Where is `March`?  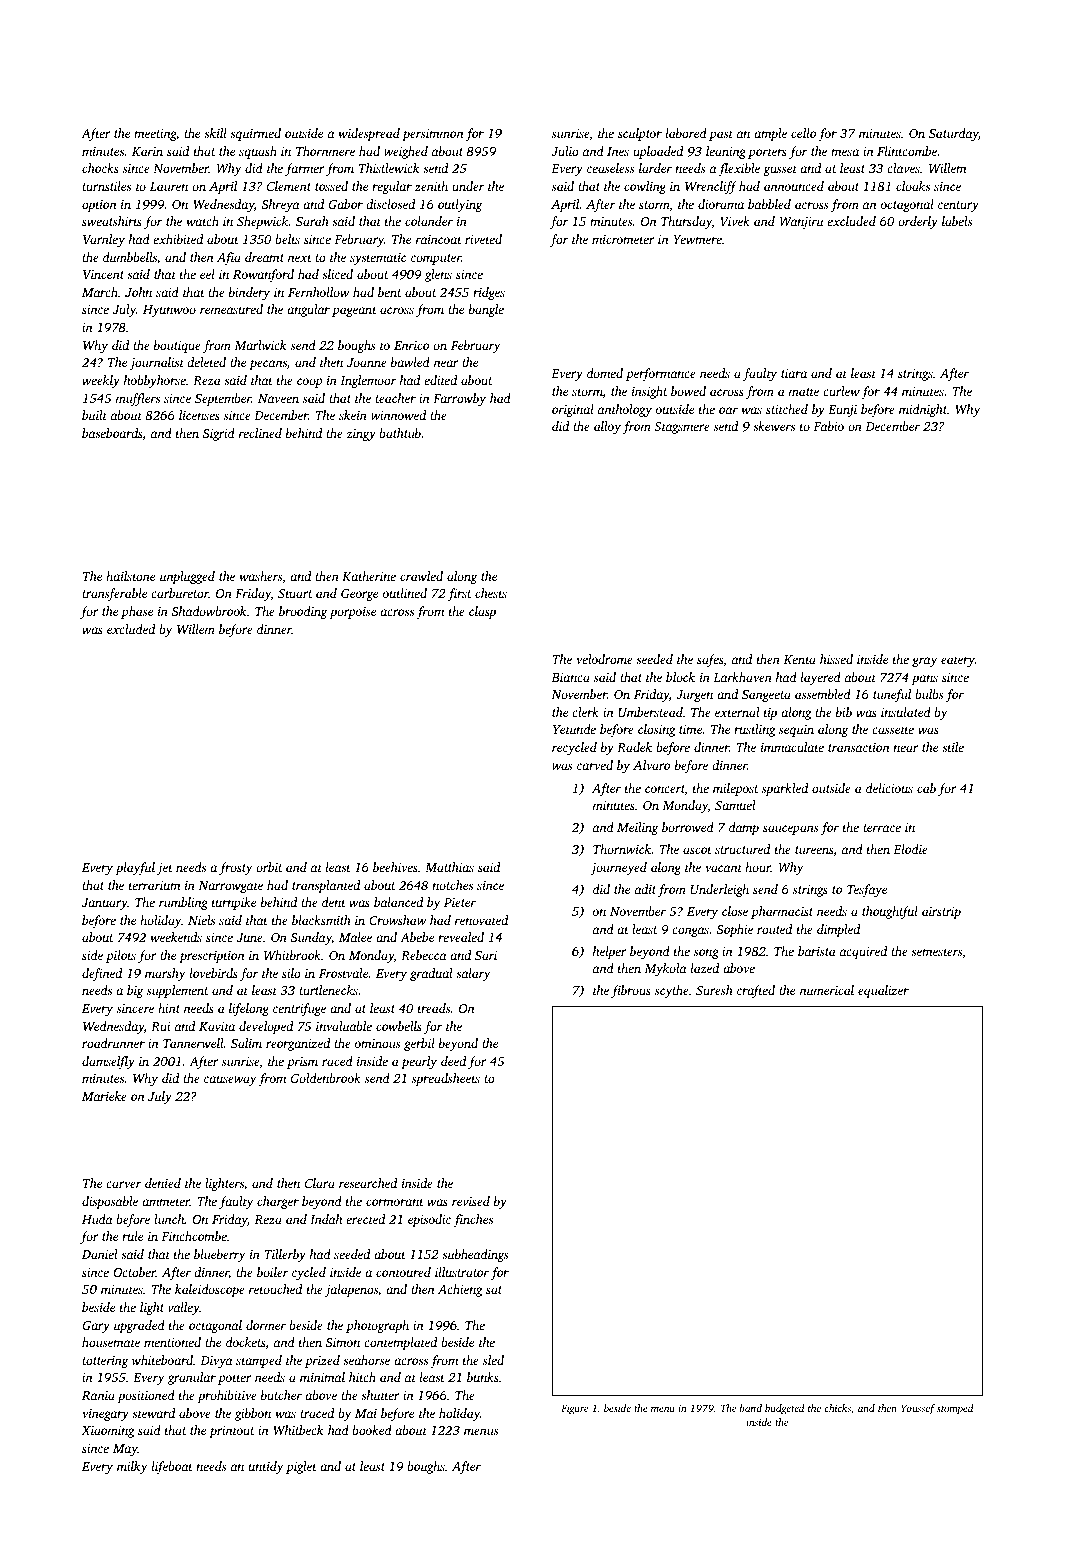 March is located at coordinates (100, 292).
